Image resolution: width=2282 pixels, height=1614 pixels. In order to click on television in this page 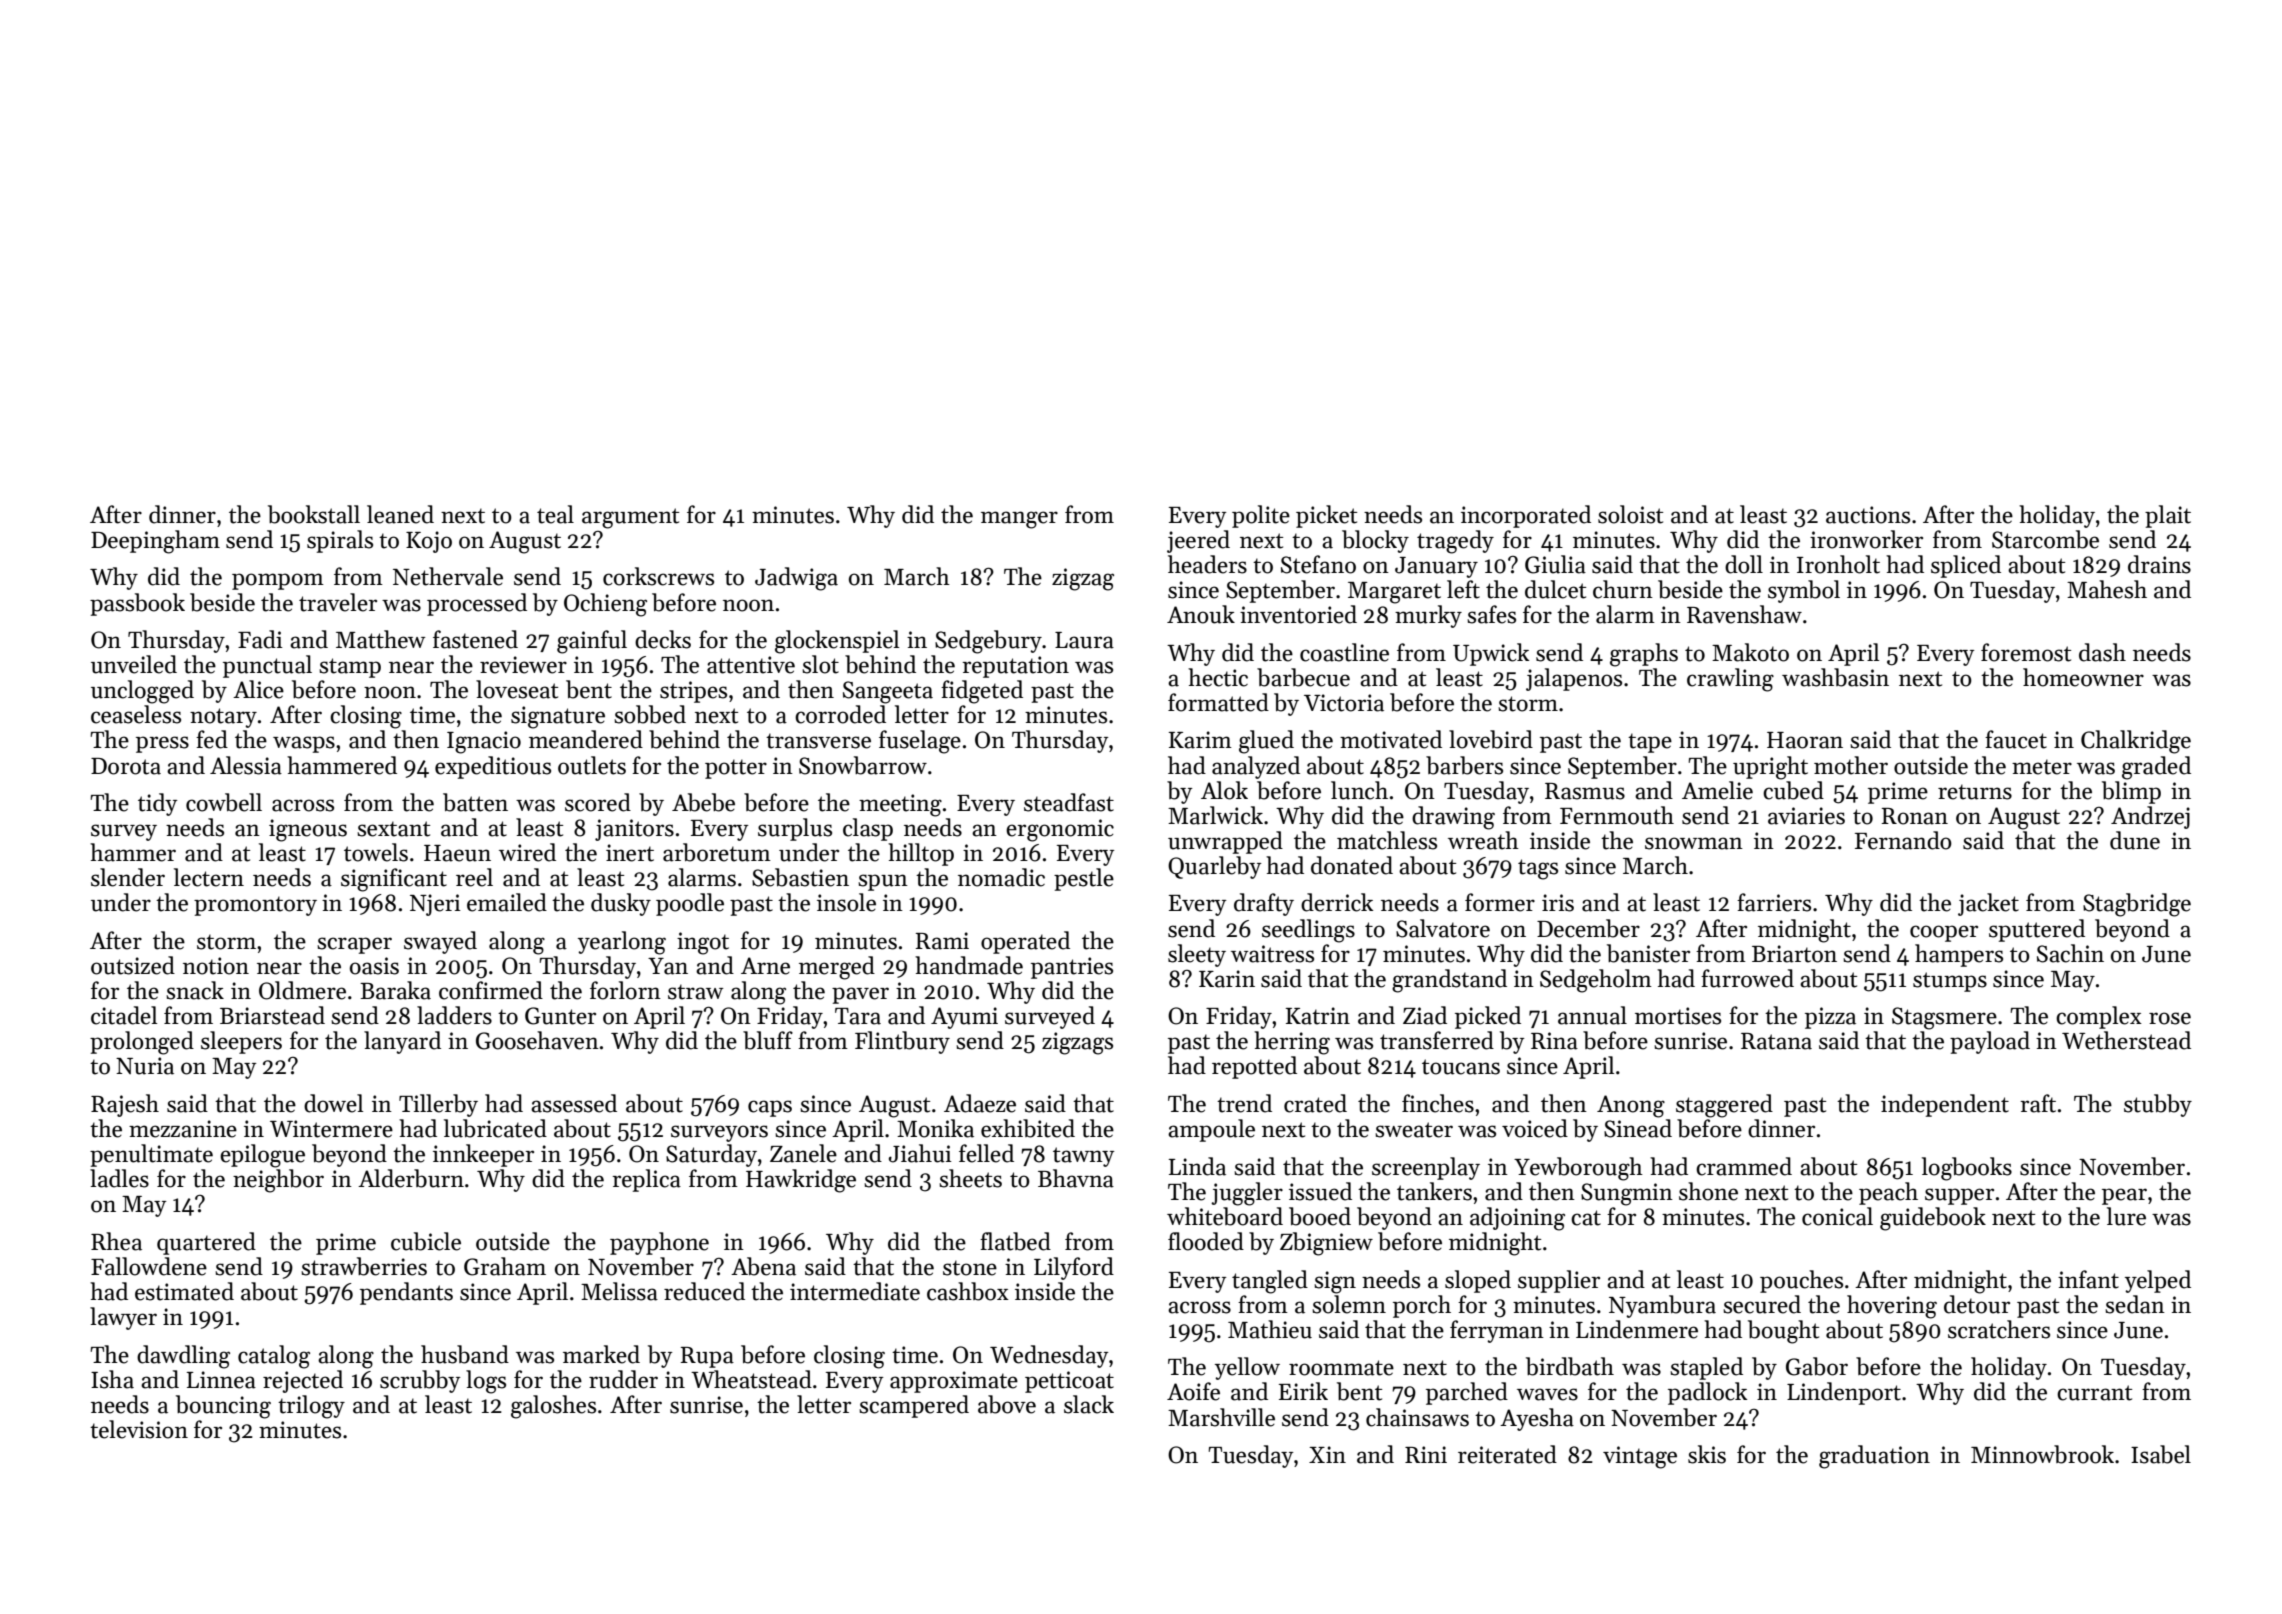, I will do `click(139, 1429)`.
